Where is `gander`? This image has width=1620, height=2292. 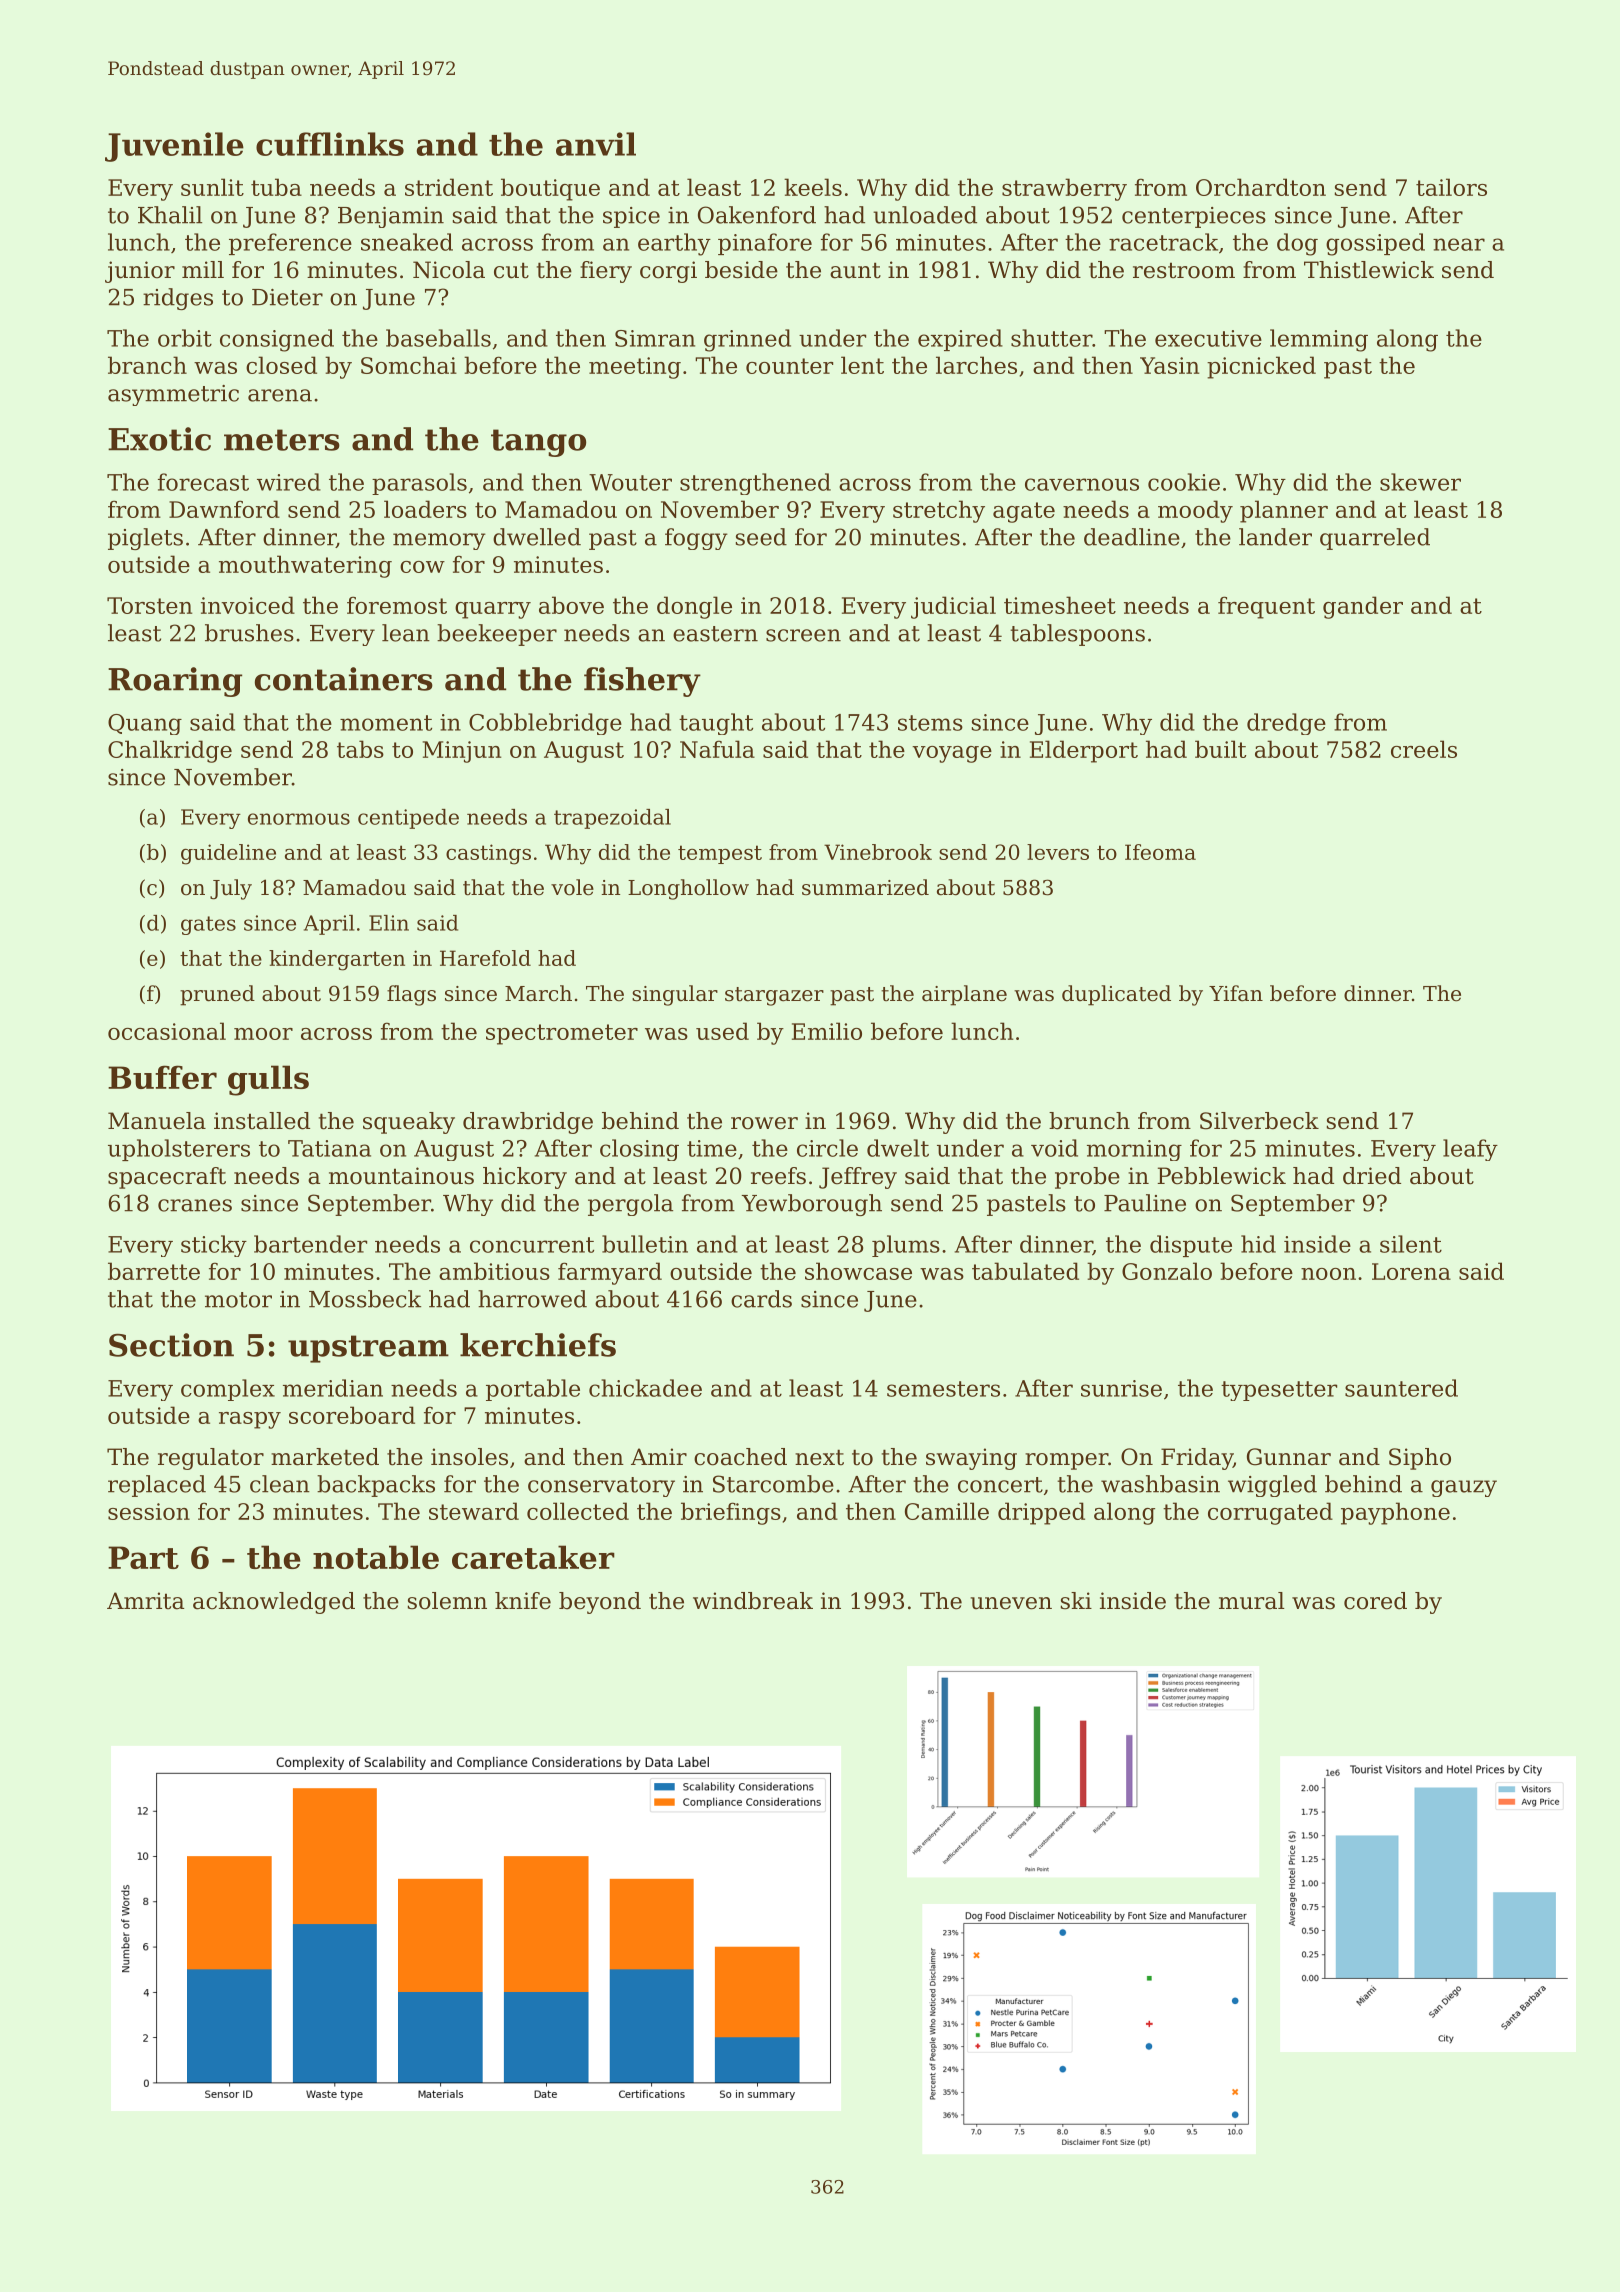
gander is located at coordinates (1363, 607).
